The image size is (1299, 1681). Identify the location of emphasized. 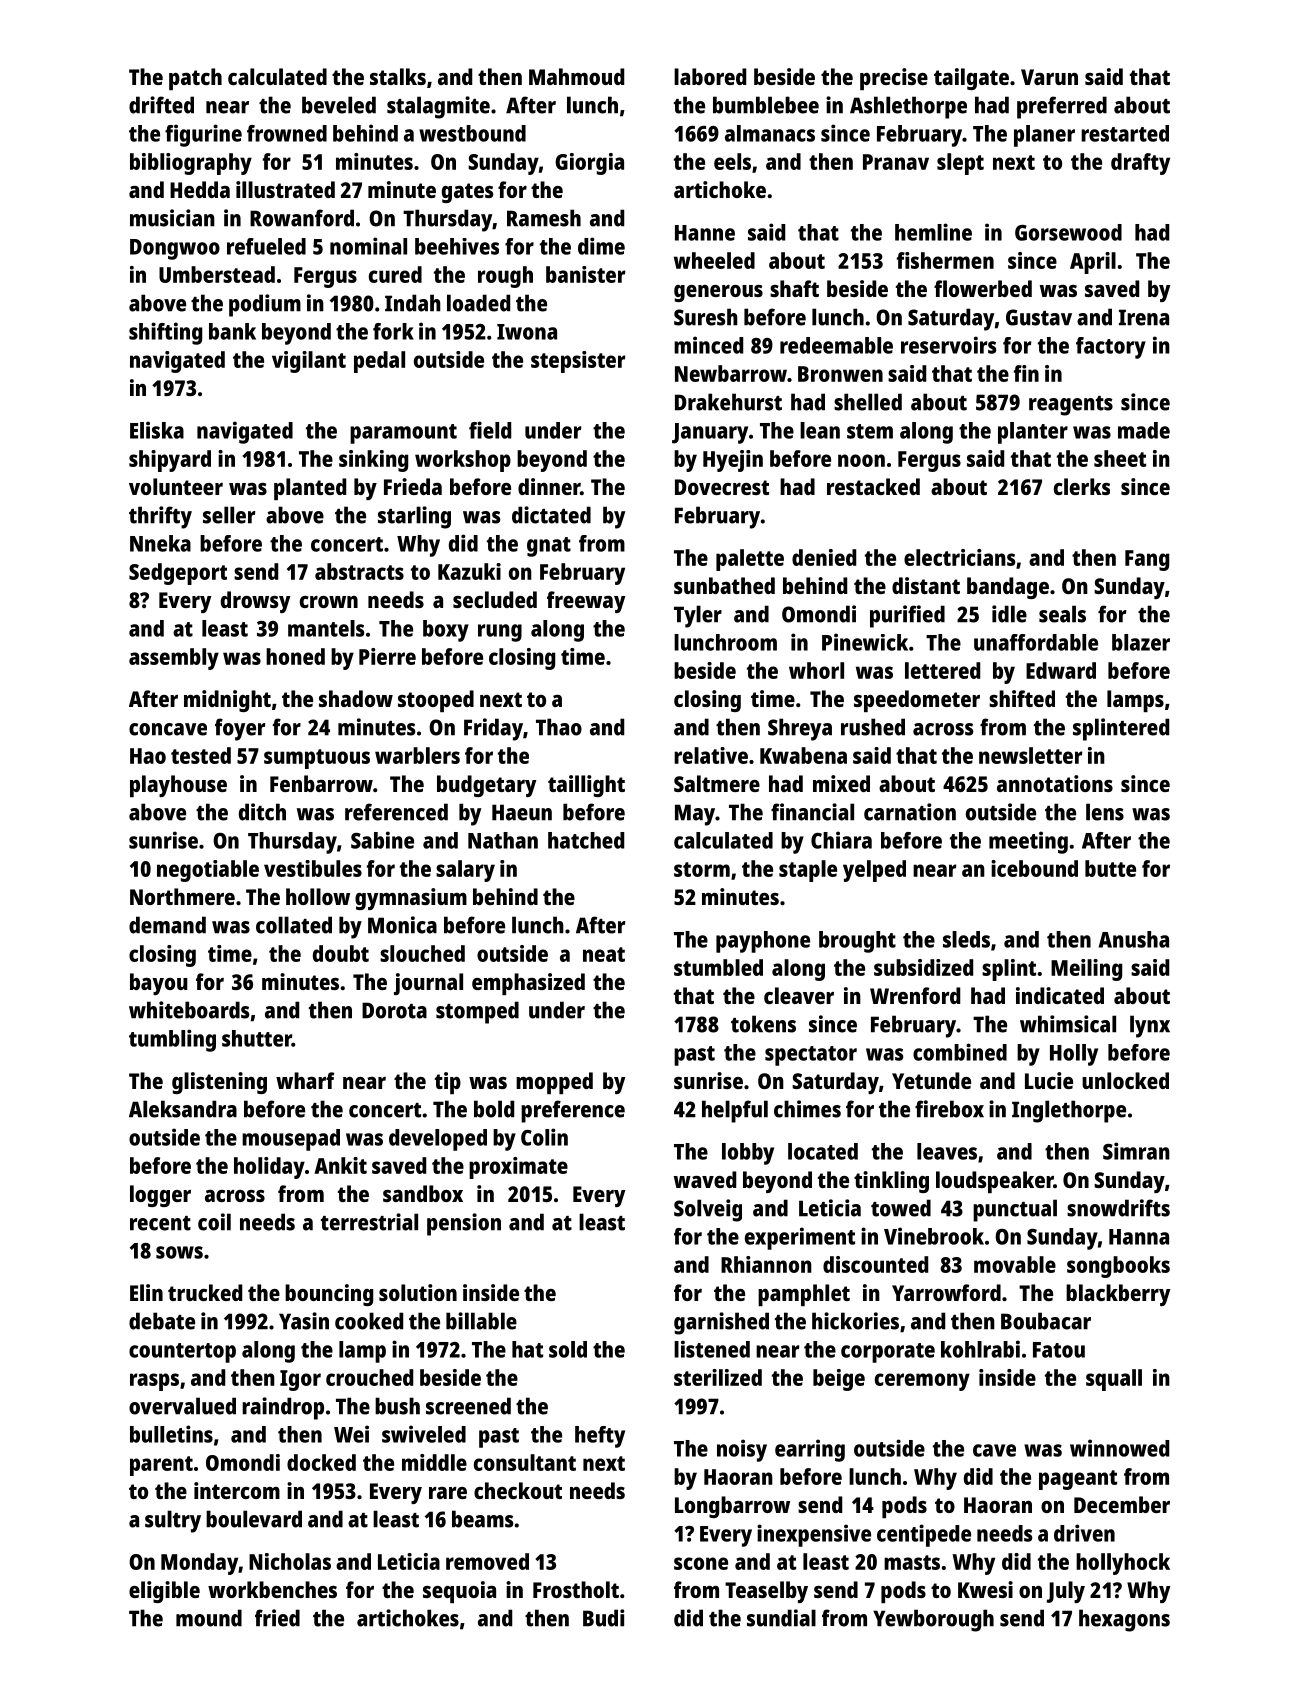
(528, 984).
